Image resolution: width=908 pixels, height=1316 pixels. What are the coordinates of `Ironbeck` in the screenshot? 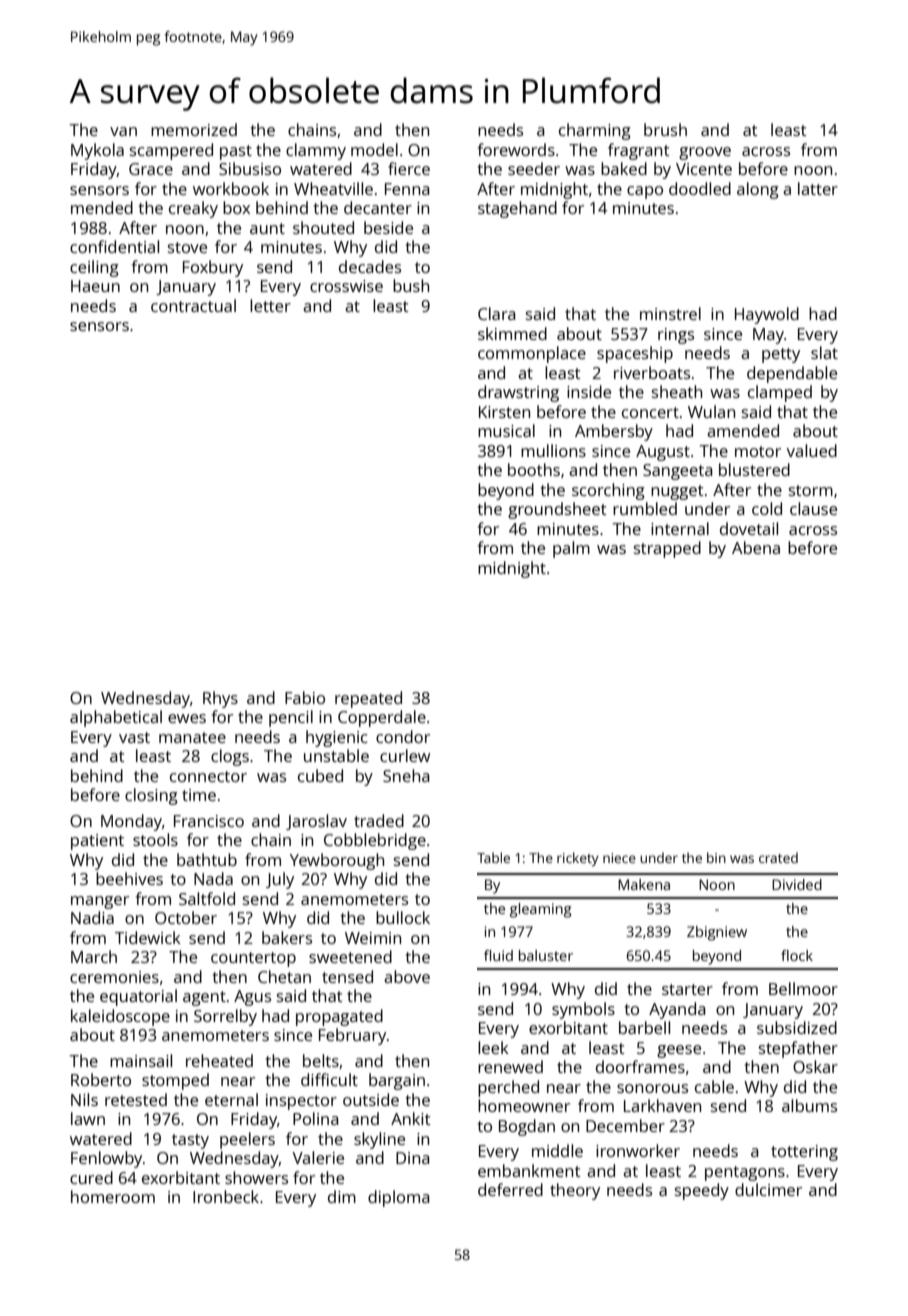 It's located at (226, 1196).
